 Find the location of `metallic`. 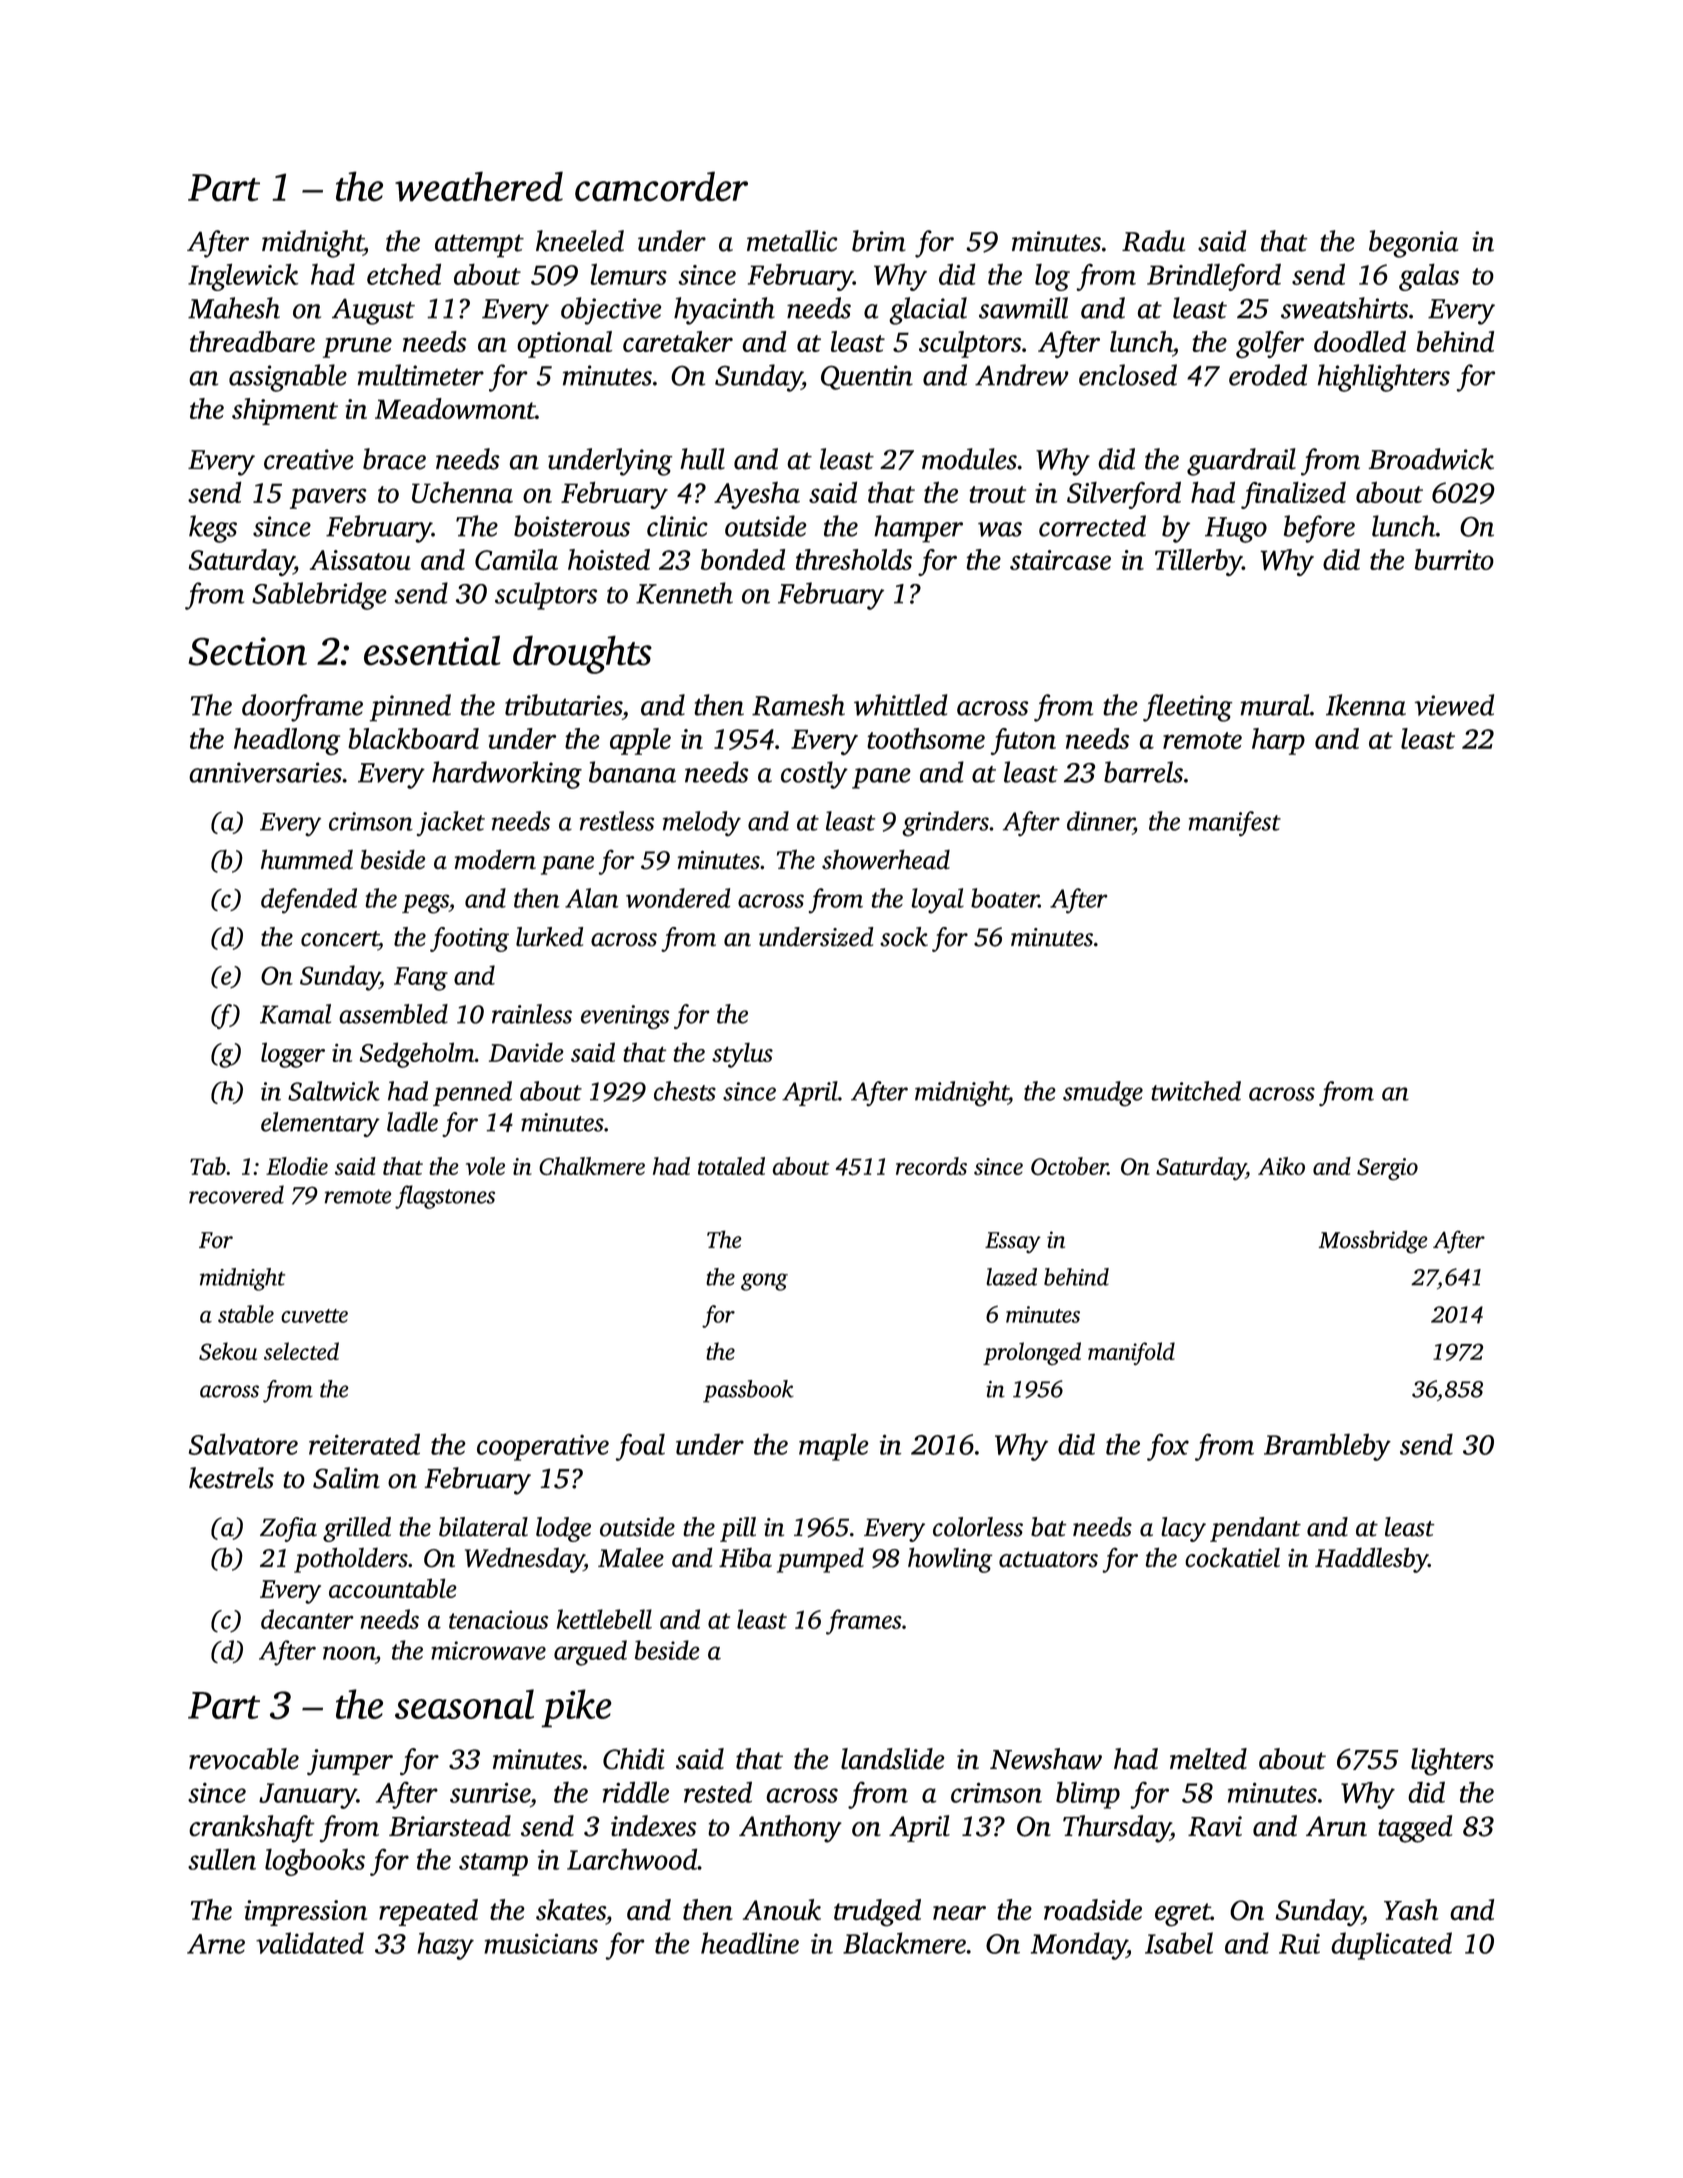

metallic is located at coordinates (792, 241).
